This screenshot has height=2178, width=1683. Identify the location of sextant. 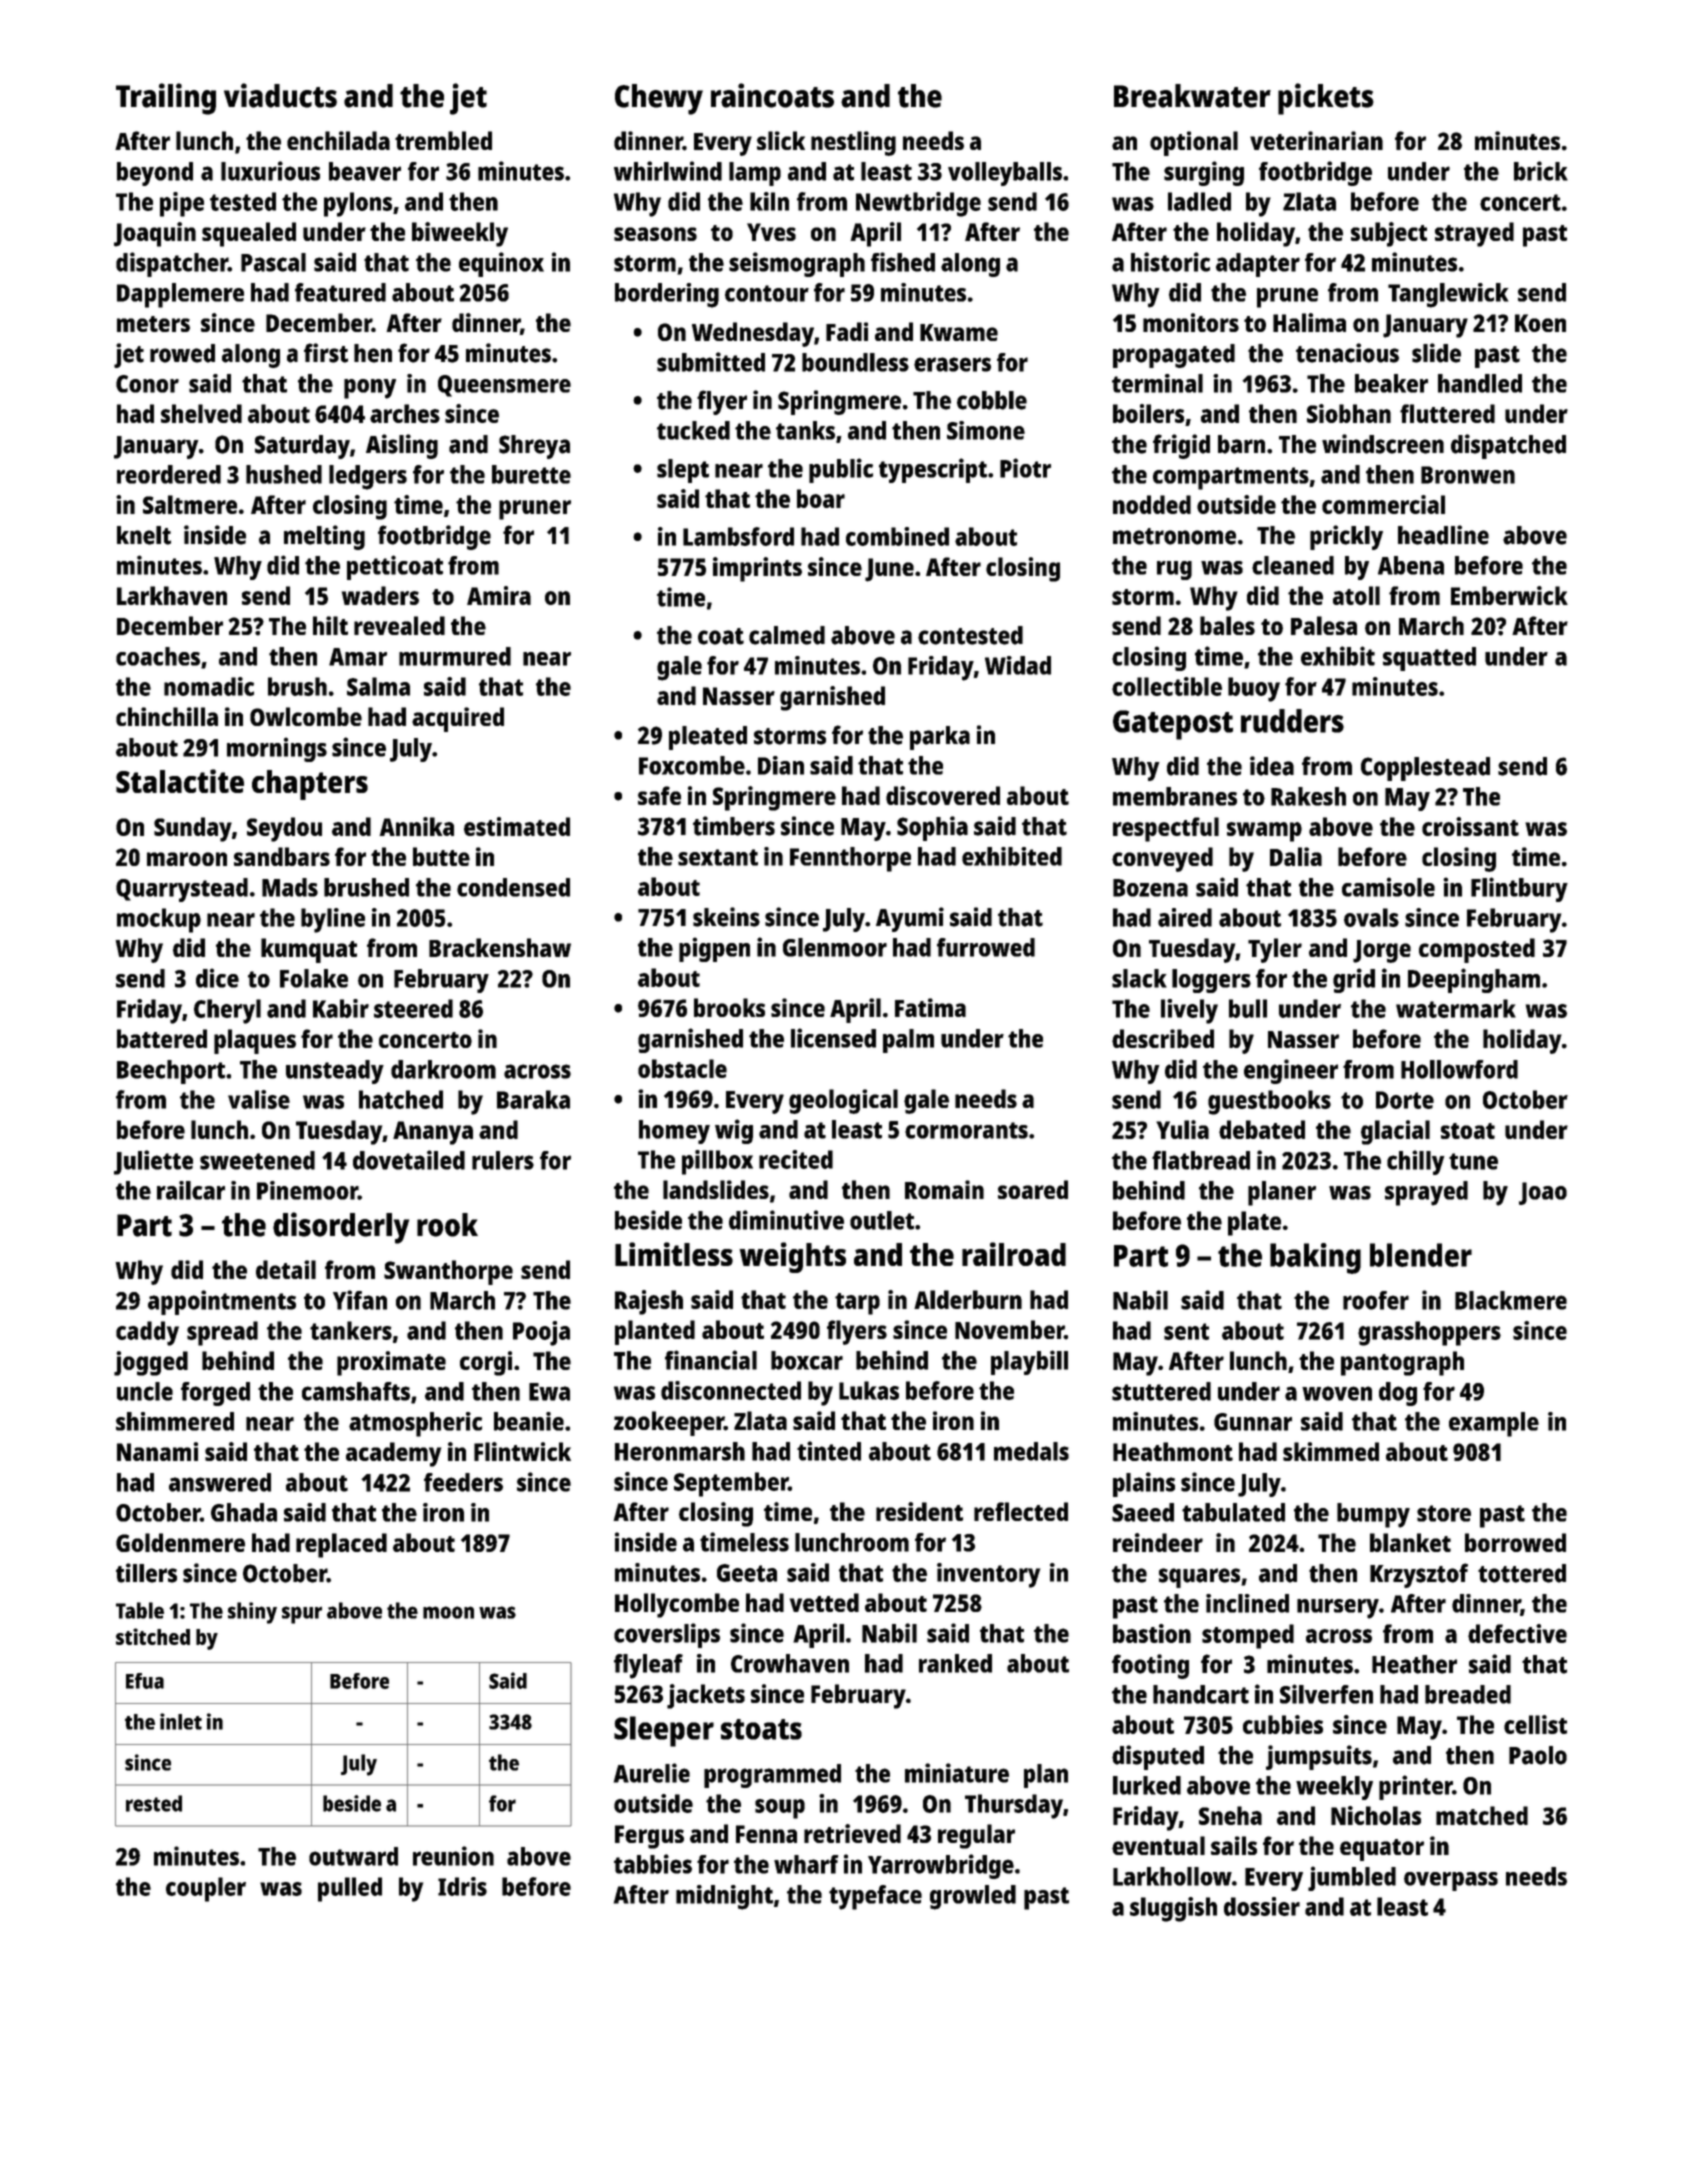
(718, 857).
